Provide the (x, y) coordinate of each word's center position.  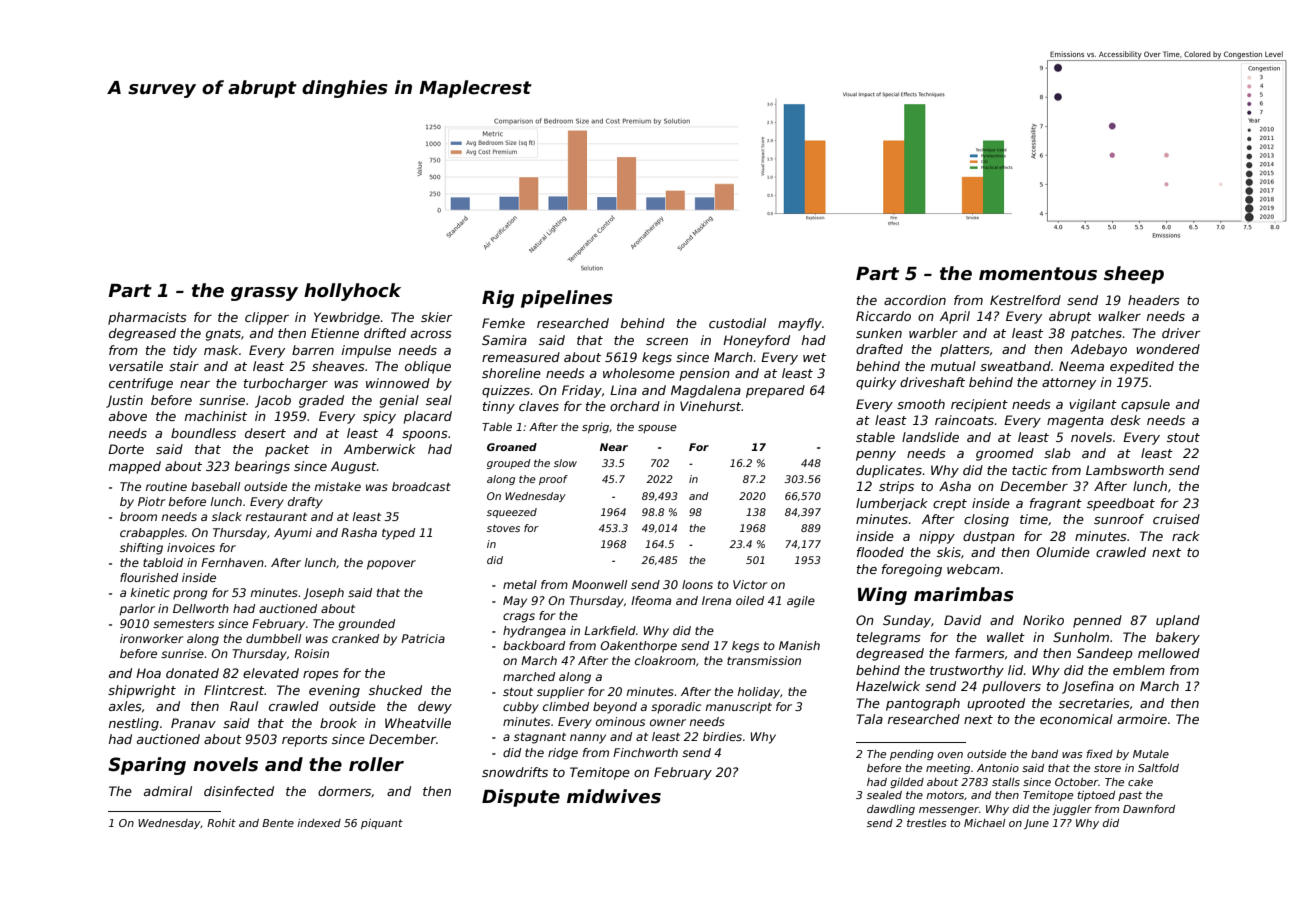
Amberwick (380, 449)
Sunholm (1081, 637)
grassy (264, 294)
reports (305, 741)
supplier (561, 693)
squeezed (512, 513)
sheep (1134, 275)
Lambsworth (1125, 470)
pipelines (567, 299)
